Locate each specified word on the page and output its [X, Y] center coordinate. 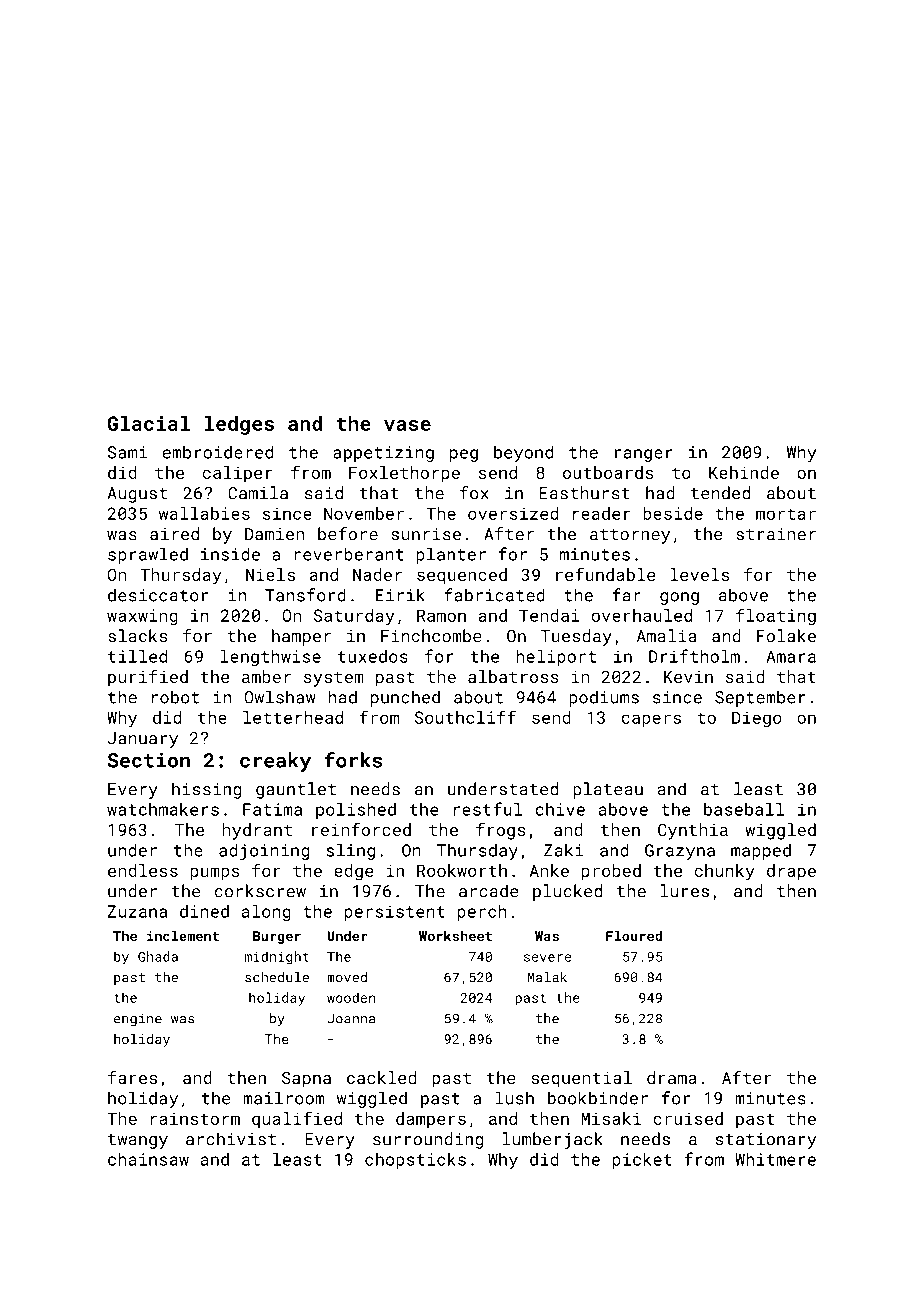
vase [407, 425]
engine [138, 1019]
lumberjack [552, 1140]
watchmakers [163, 809]
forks [353, 760]
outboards [608, 472]
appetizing [383, 454]
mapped [761, 851]
